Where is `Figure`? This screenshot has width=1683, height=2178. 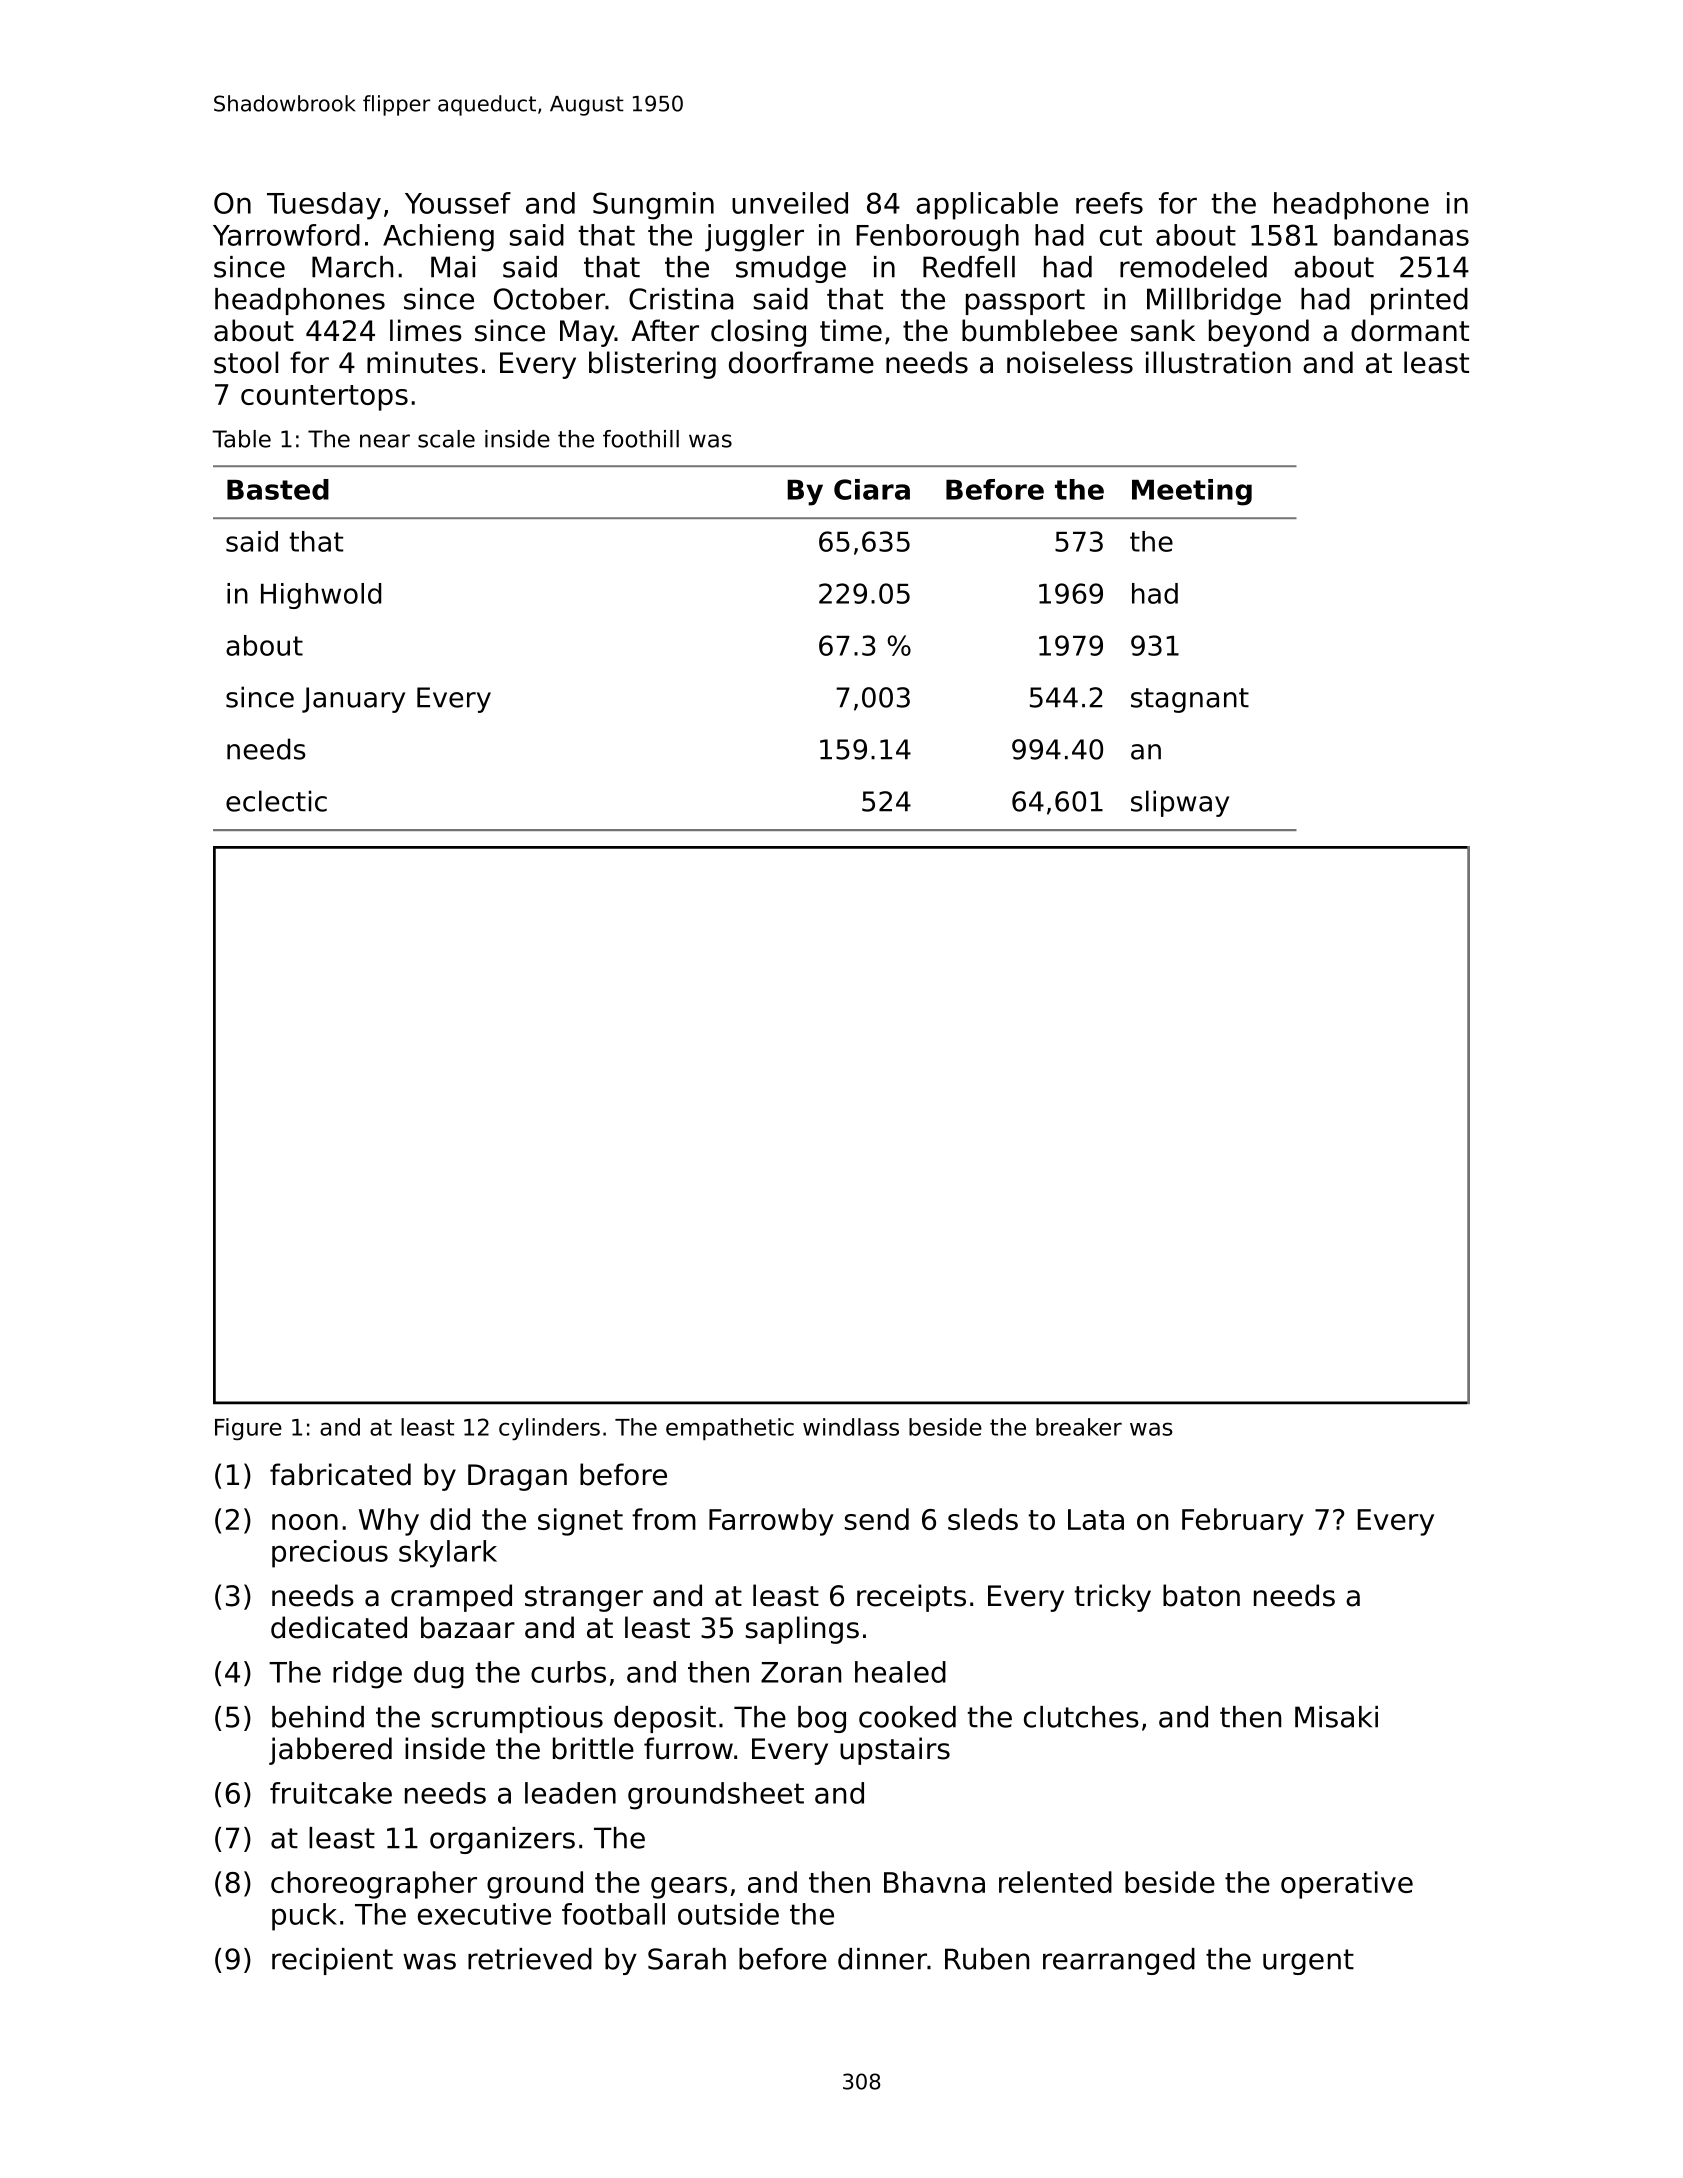
Figure is located at coordinates (248, 1429).
